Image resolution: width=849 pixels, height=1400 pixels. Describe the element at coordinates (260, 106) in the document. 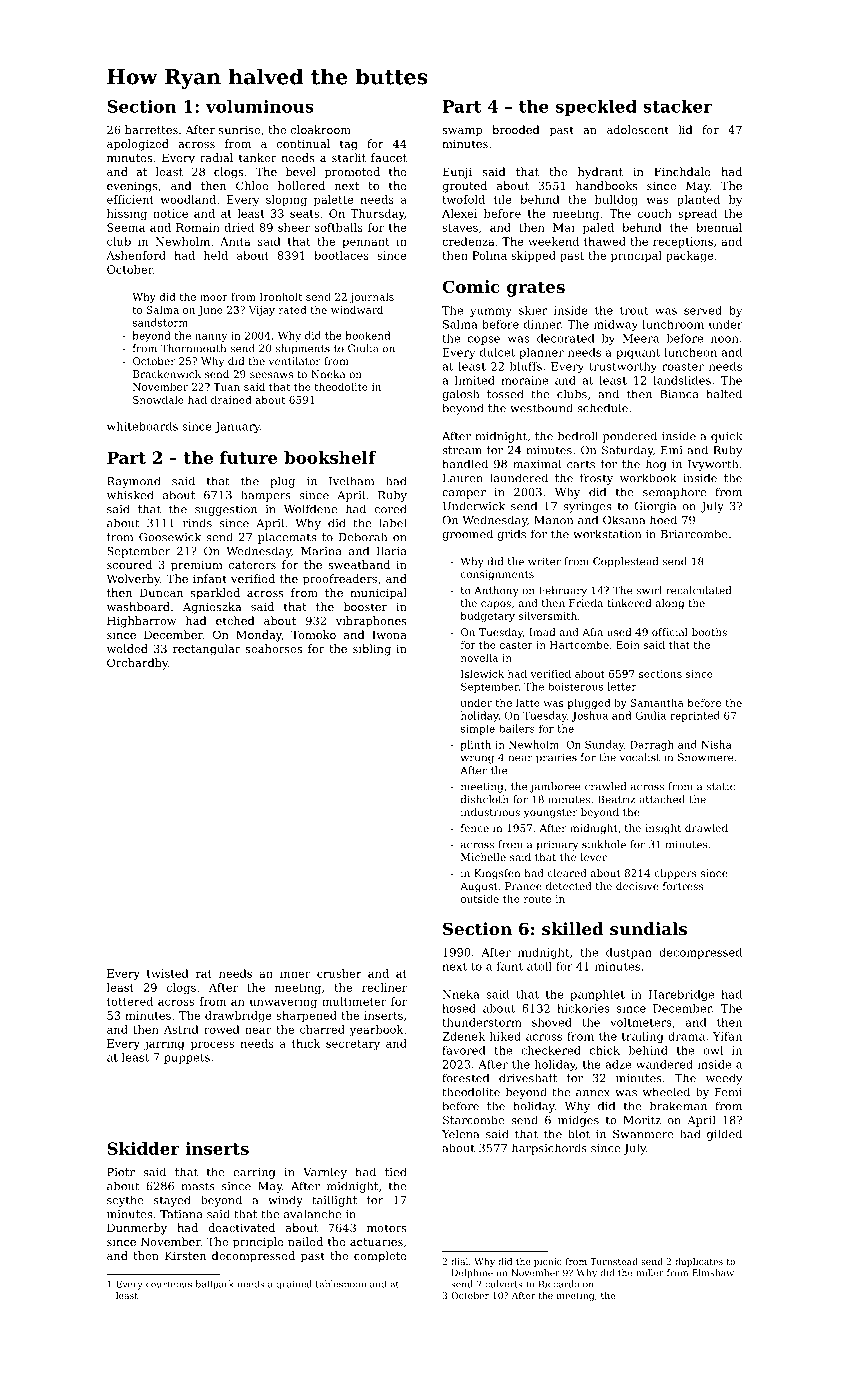

I see `voluminous` at that location.
